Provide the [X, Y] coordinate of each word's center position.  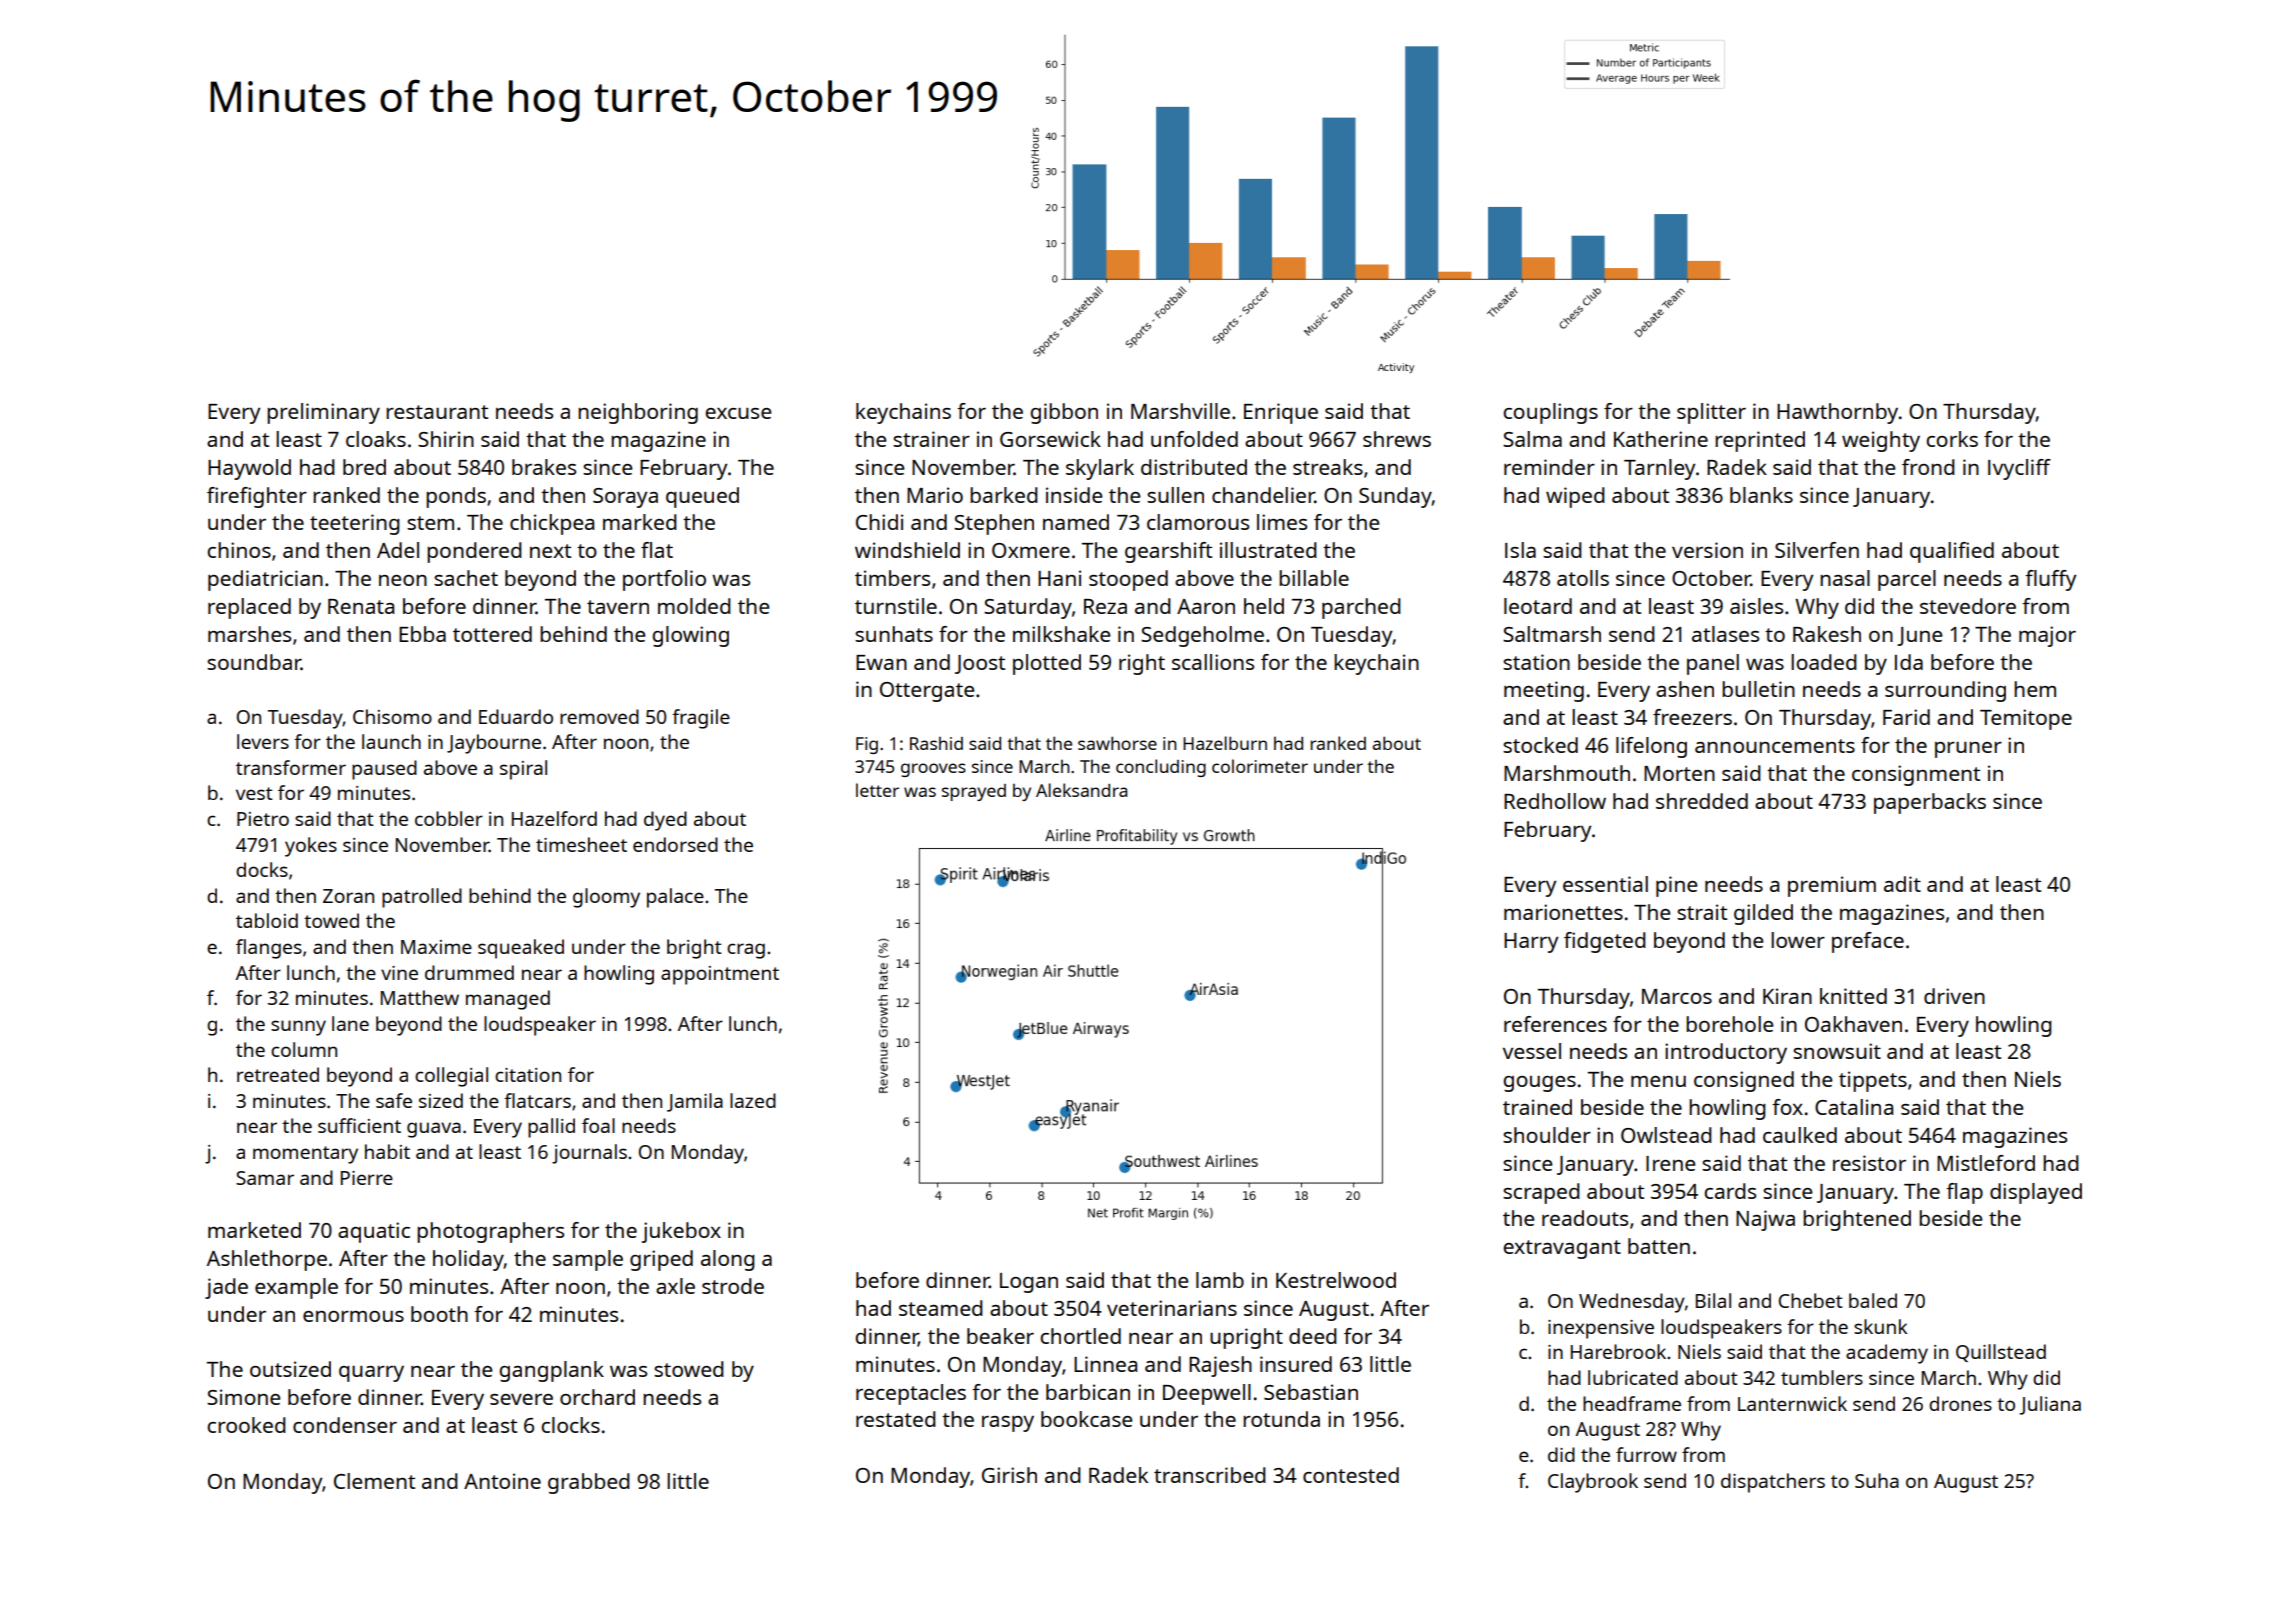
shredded [1702, 801]
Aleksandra [1082, 790]
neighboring [638, 413]
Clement [374, 1481]
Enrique [1281, 413]
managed [508, 1000]
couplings [1550, 413]
